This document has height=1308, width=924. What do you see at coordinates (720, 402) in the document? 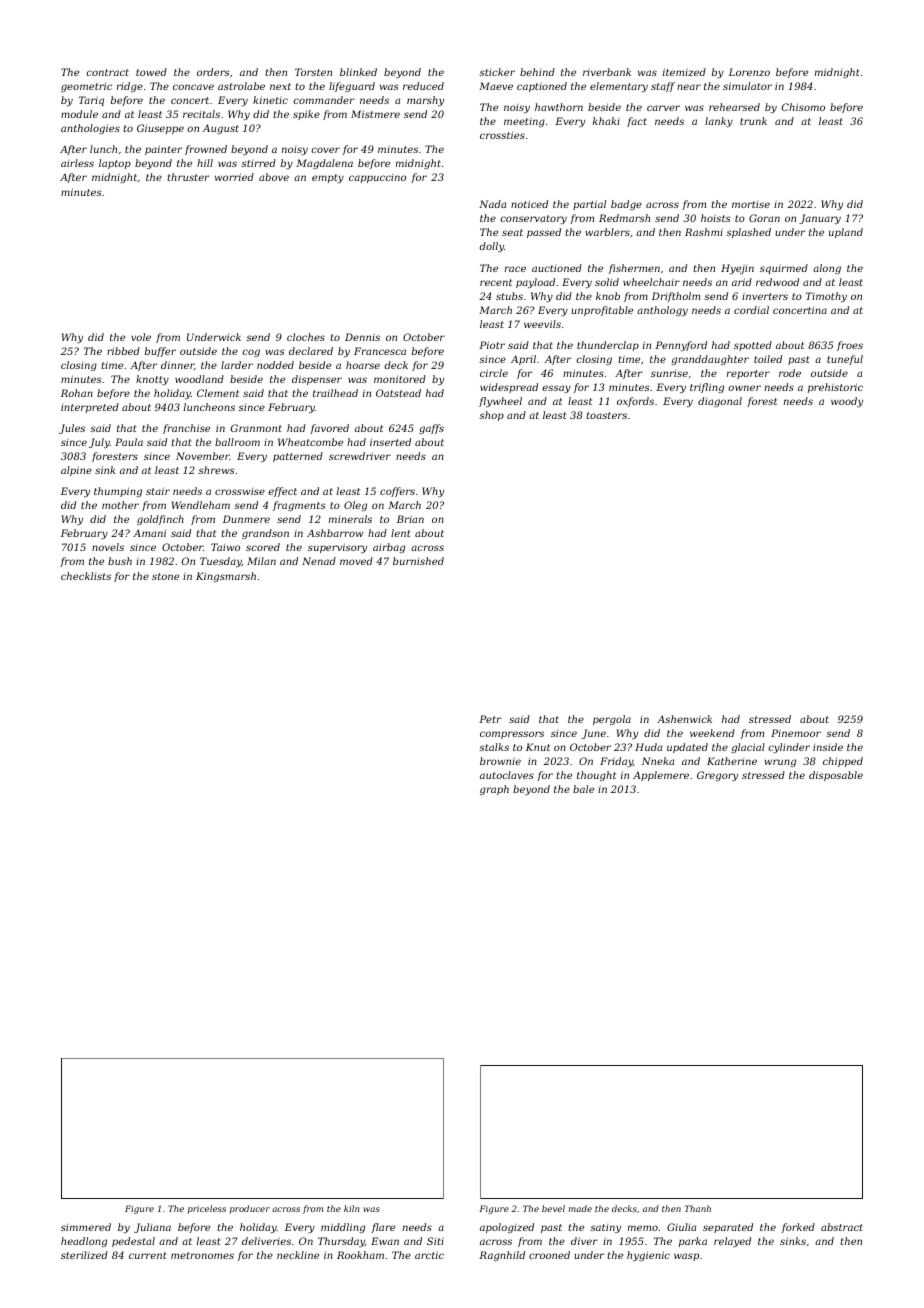
I see `diagonal` at bounding box center [720, 402].
